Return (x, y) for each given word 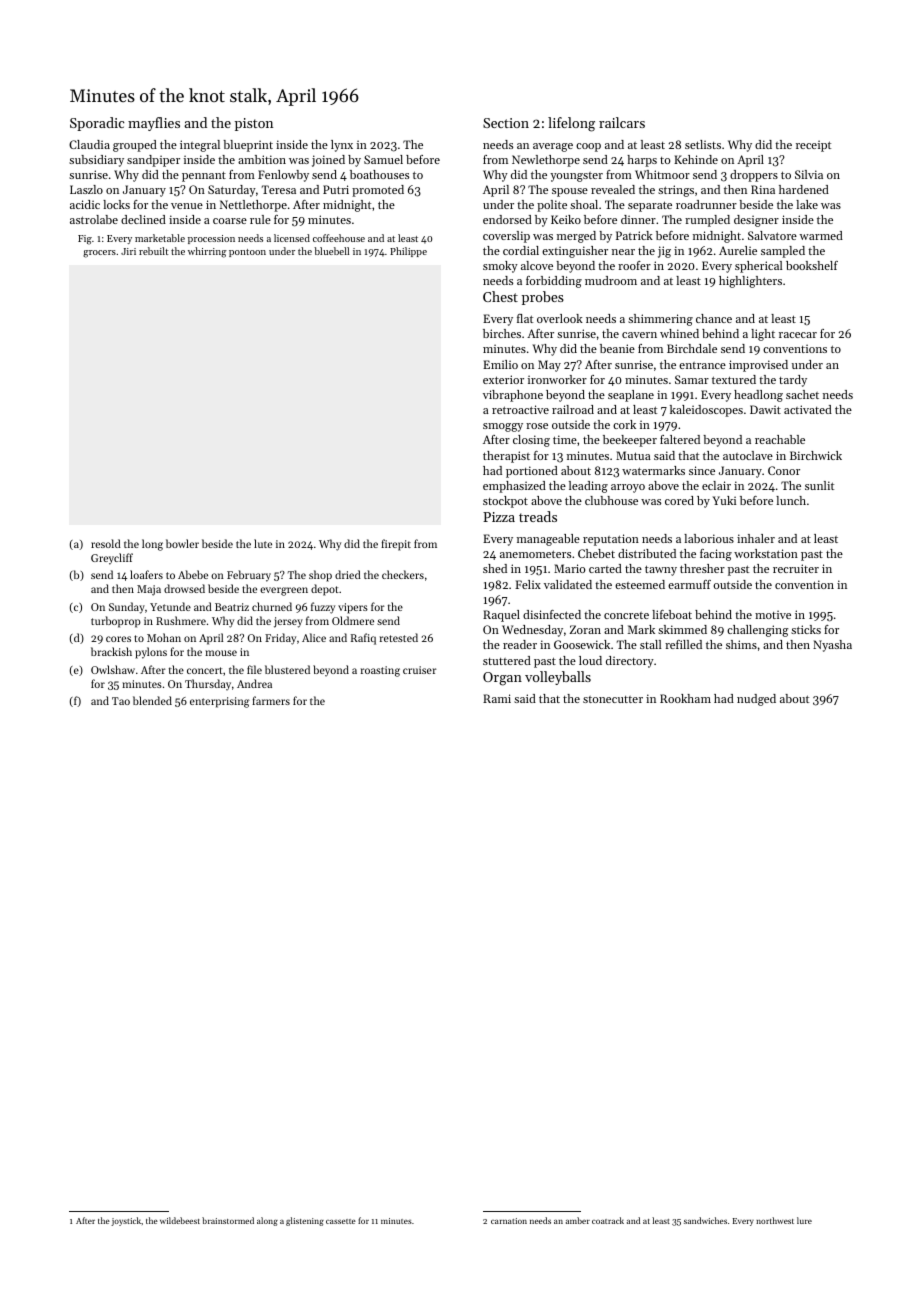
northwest (775, 1220)
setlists (703, 144)
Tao (121, 701)
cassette (341, 1221)
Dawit (765, 409)
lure (804, 1220)
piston (254, 124)
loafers (146, 574)
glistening (305, 1221)
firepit (396, 545)
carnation (509, 1221)
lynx (342, 146)
